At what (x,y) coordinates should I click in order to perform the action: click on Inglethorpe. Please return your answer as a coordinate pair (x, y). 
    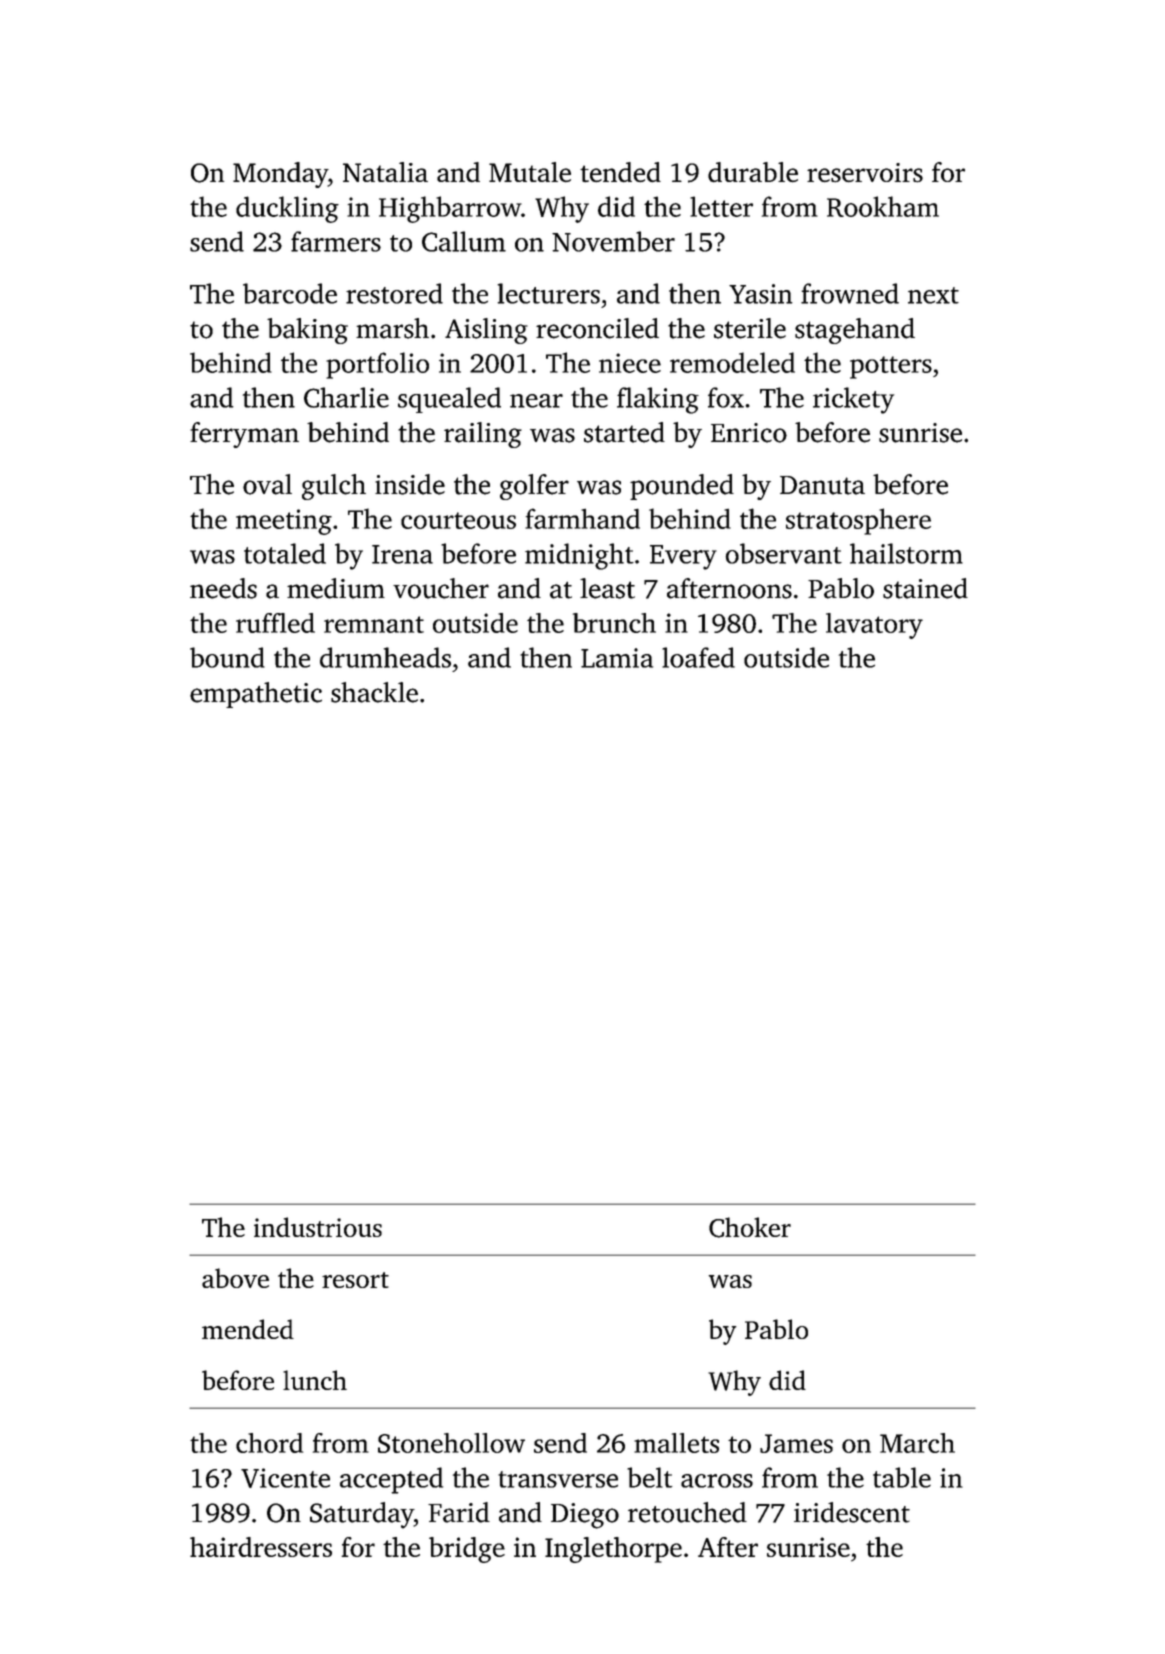
    Looking at the image, I should click on (613, 1550).
